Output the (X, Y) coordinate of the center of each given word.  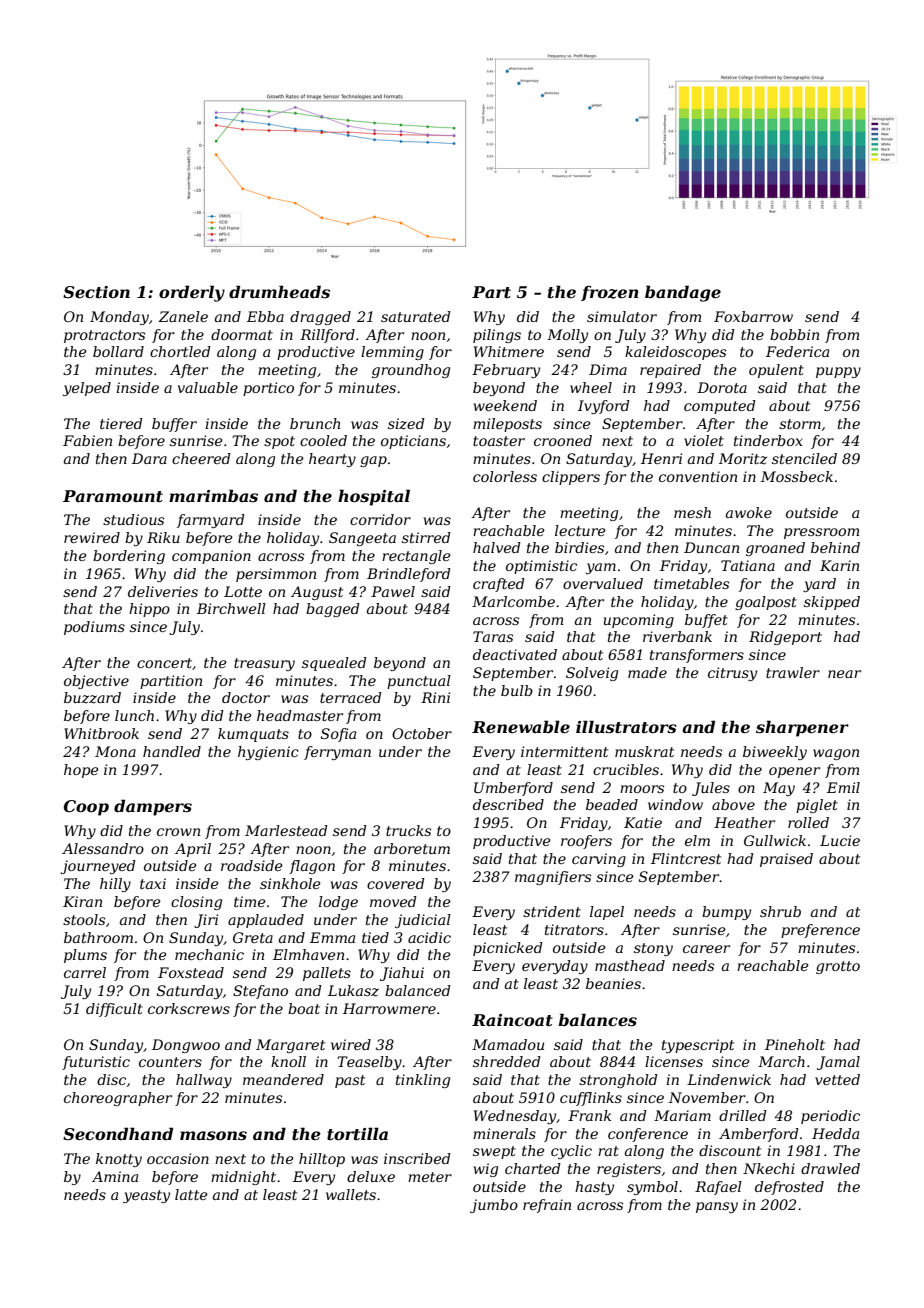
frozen (610, 293)
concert (164, 663)
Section (96, 292)
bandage (683, 293)
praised (786, 860)
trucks (408, 830)
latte (191, 1194)
